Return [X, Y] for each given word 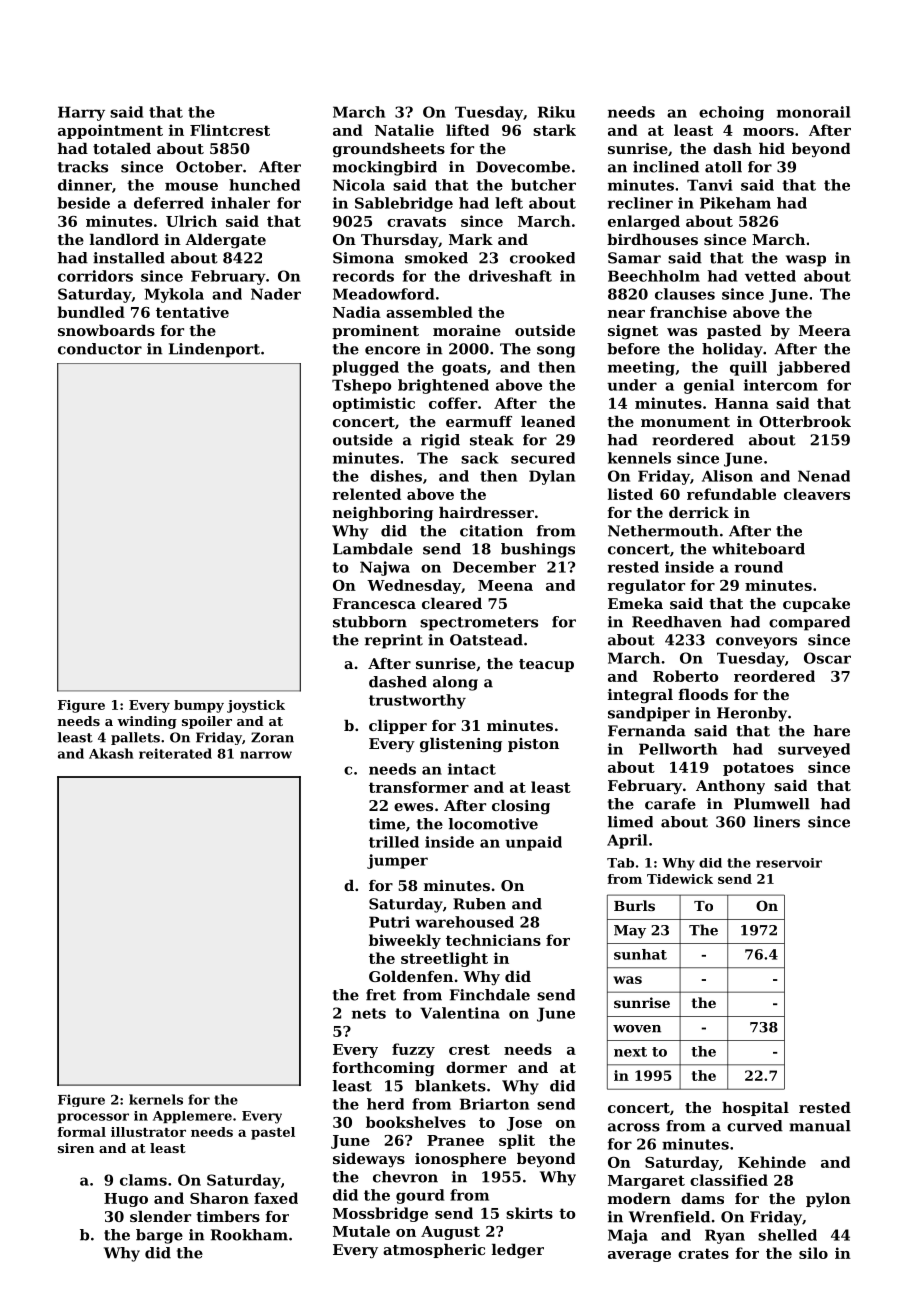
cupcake [816, 605]
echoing [731, 113]
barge [159, 1236]
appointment [110, 131]
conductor [100, 349]
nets [369, 1013]
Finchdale [490, 995]
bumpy [199, 706]
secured [543, 458]
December [494, 567]
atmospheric [434, 1251]
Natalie [404, 130]
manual [820, 1126]
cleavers [817, 494]
